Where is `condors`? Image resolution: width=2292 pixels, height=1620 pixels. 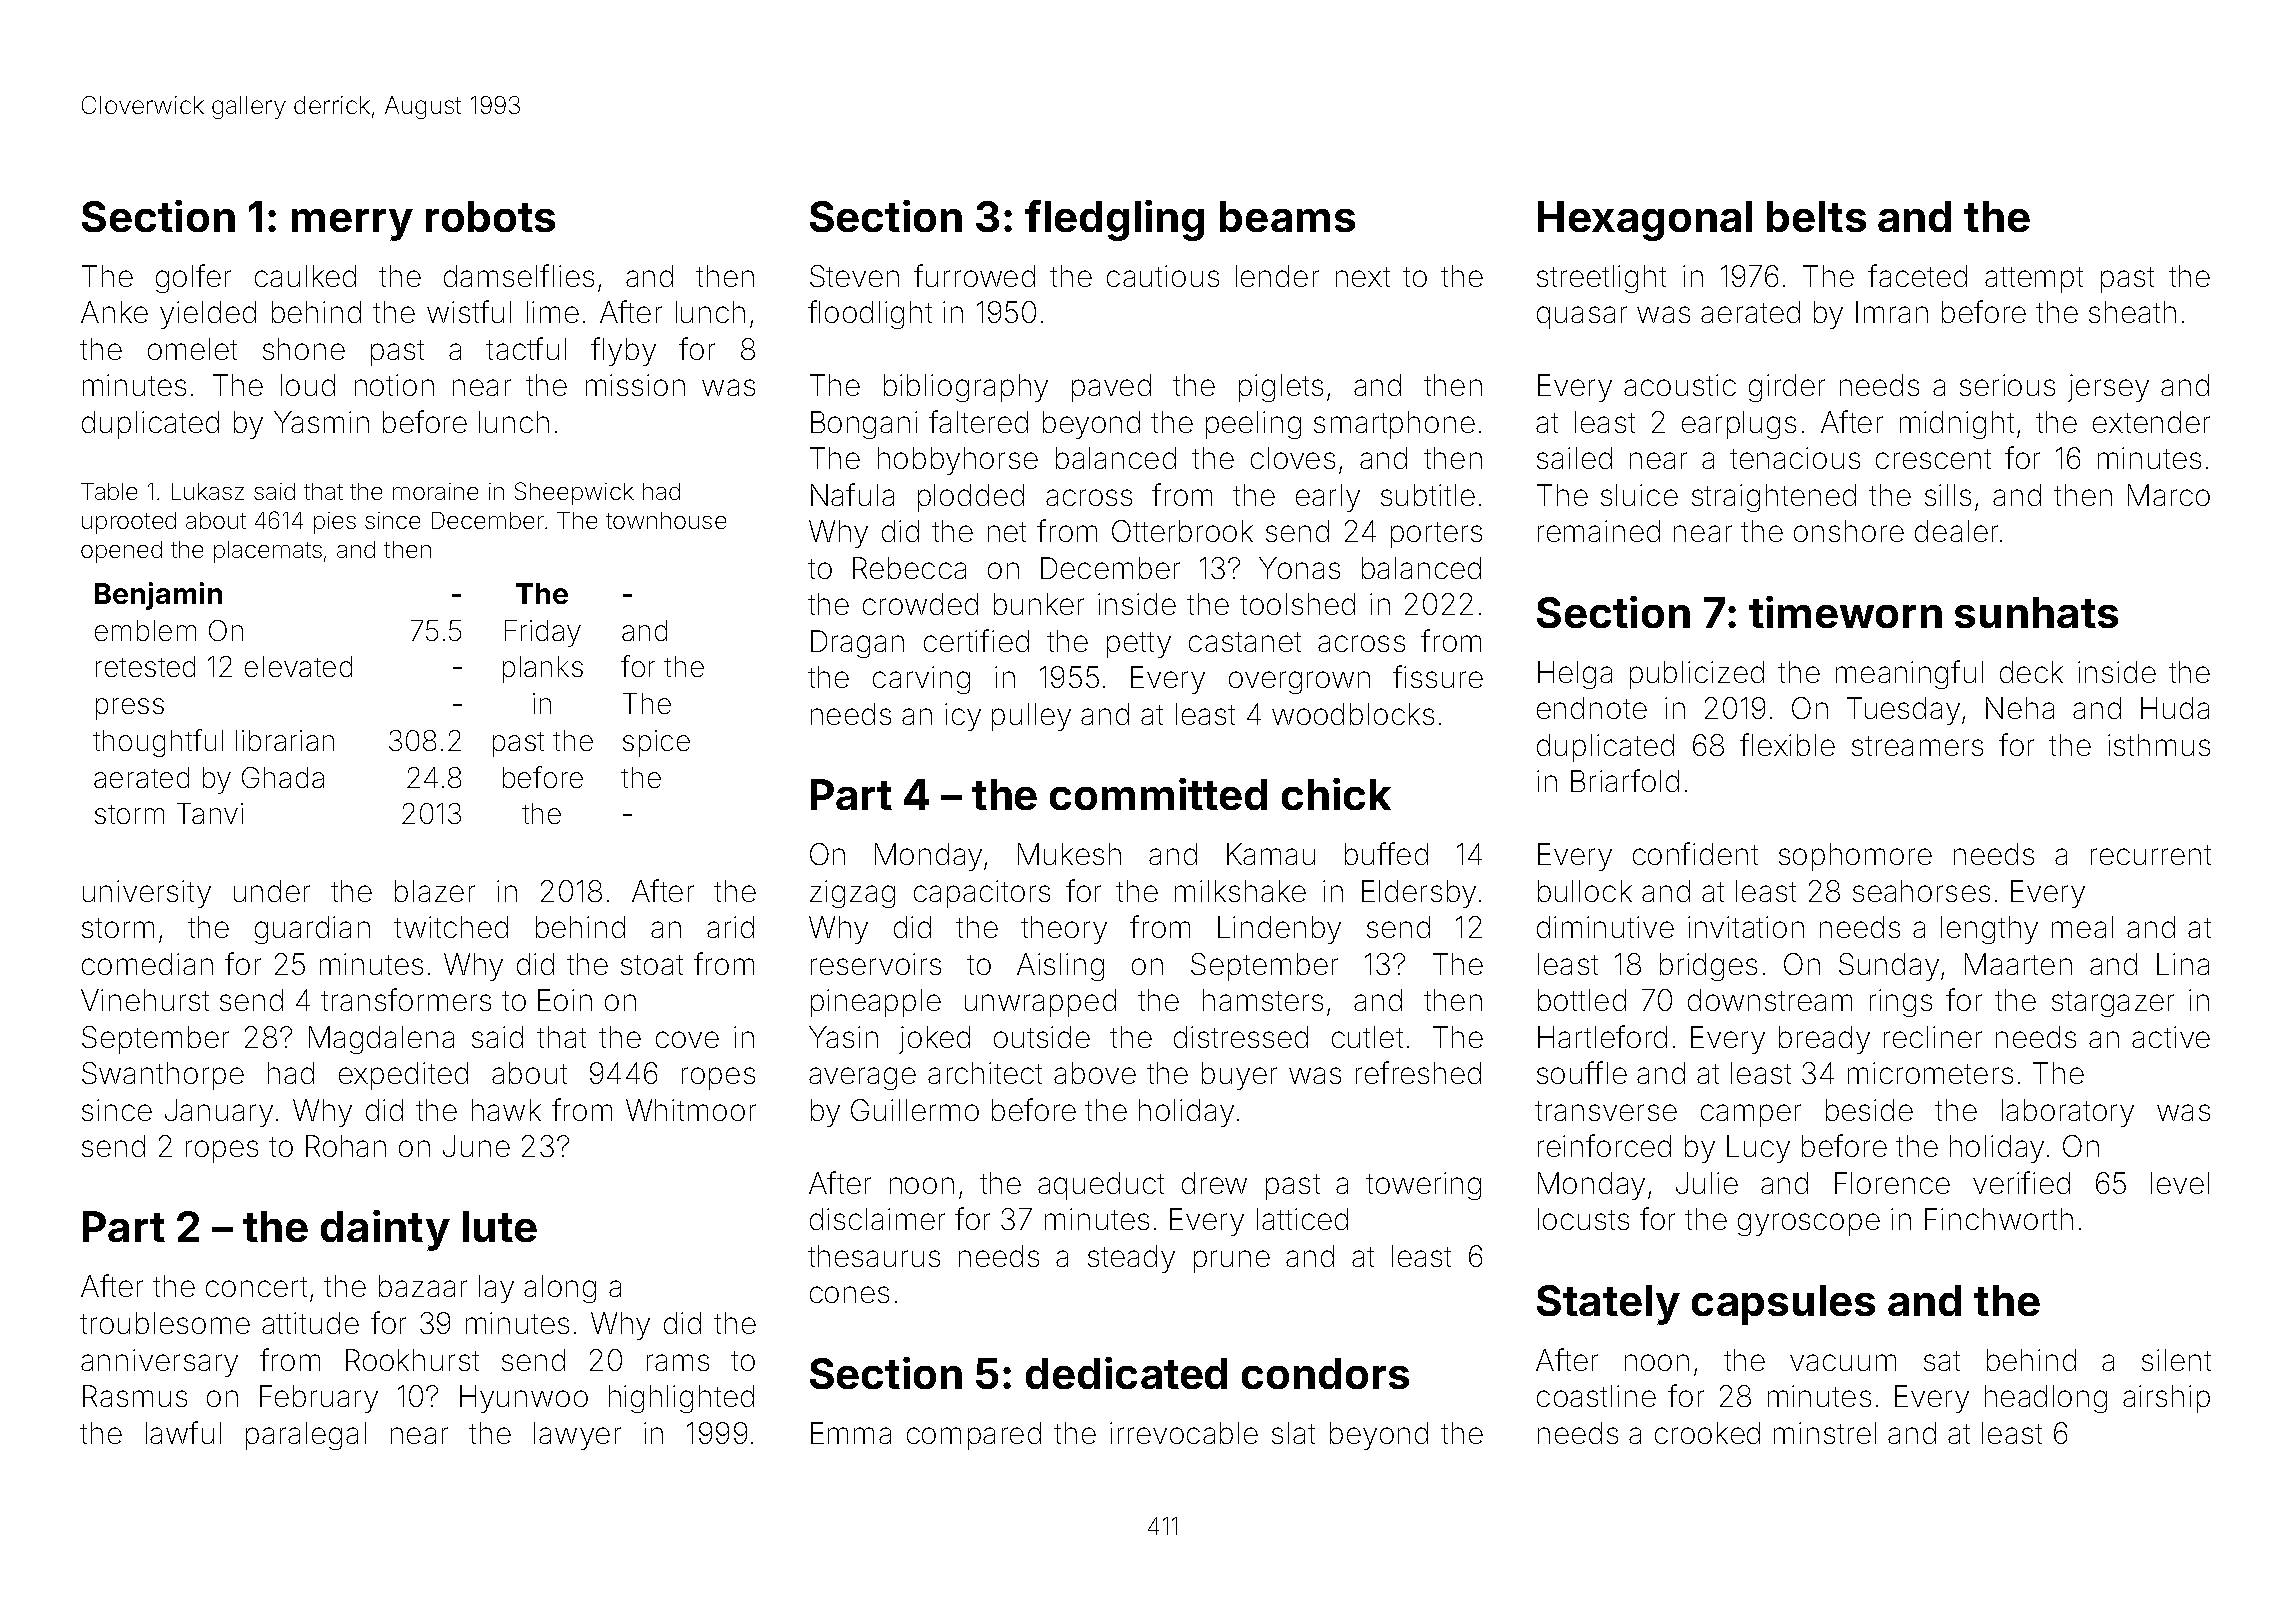 condors is located at coordinates (1325, 1373).
